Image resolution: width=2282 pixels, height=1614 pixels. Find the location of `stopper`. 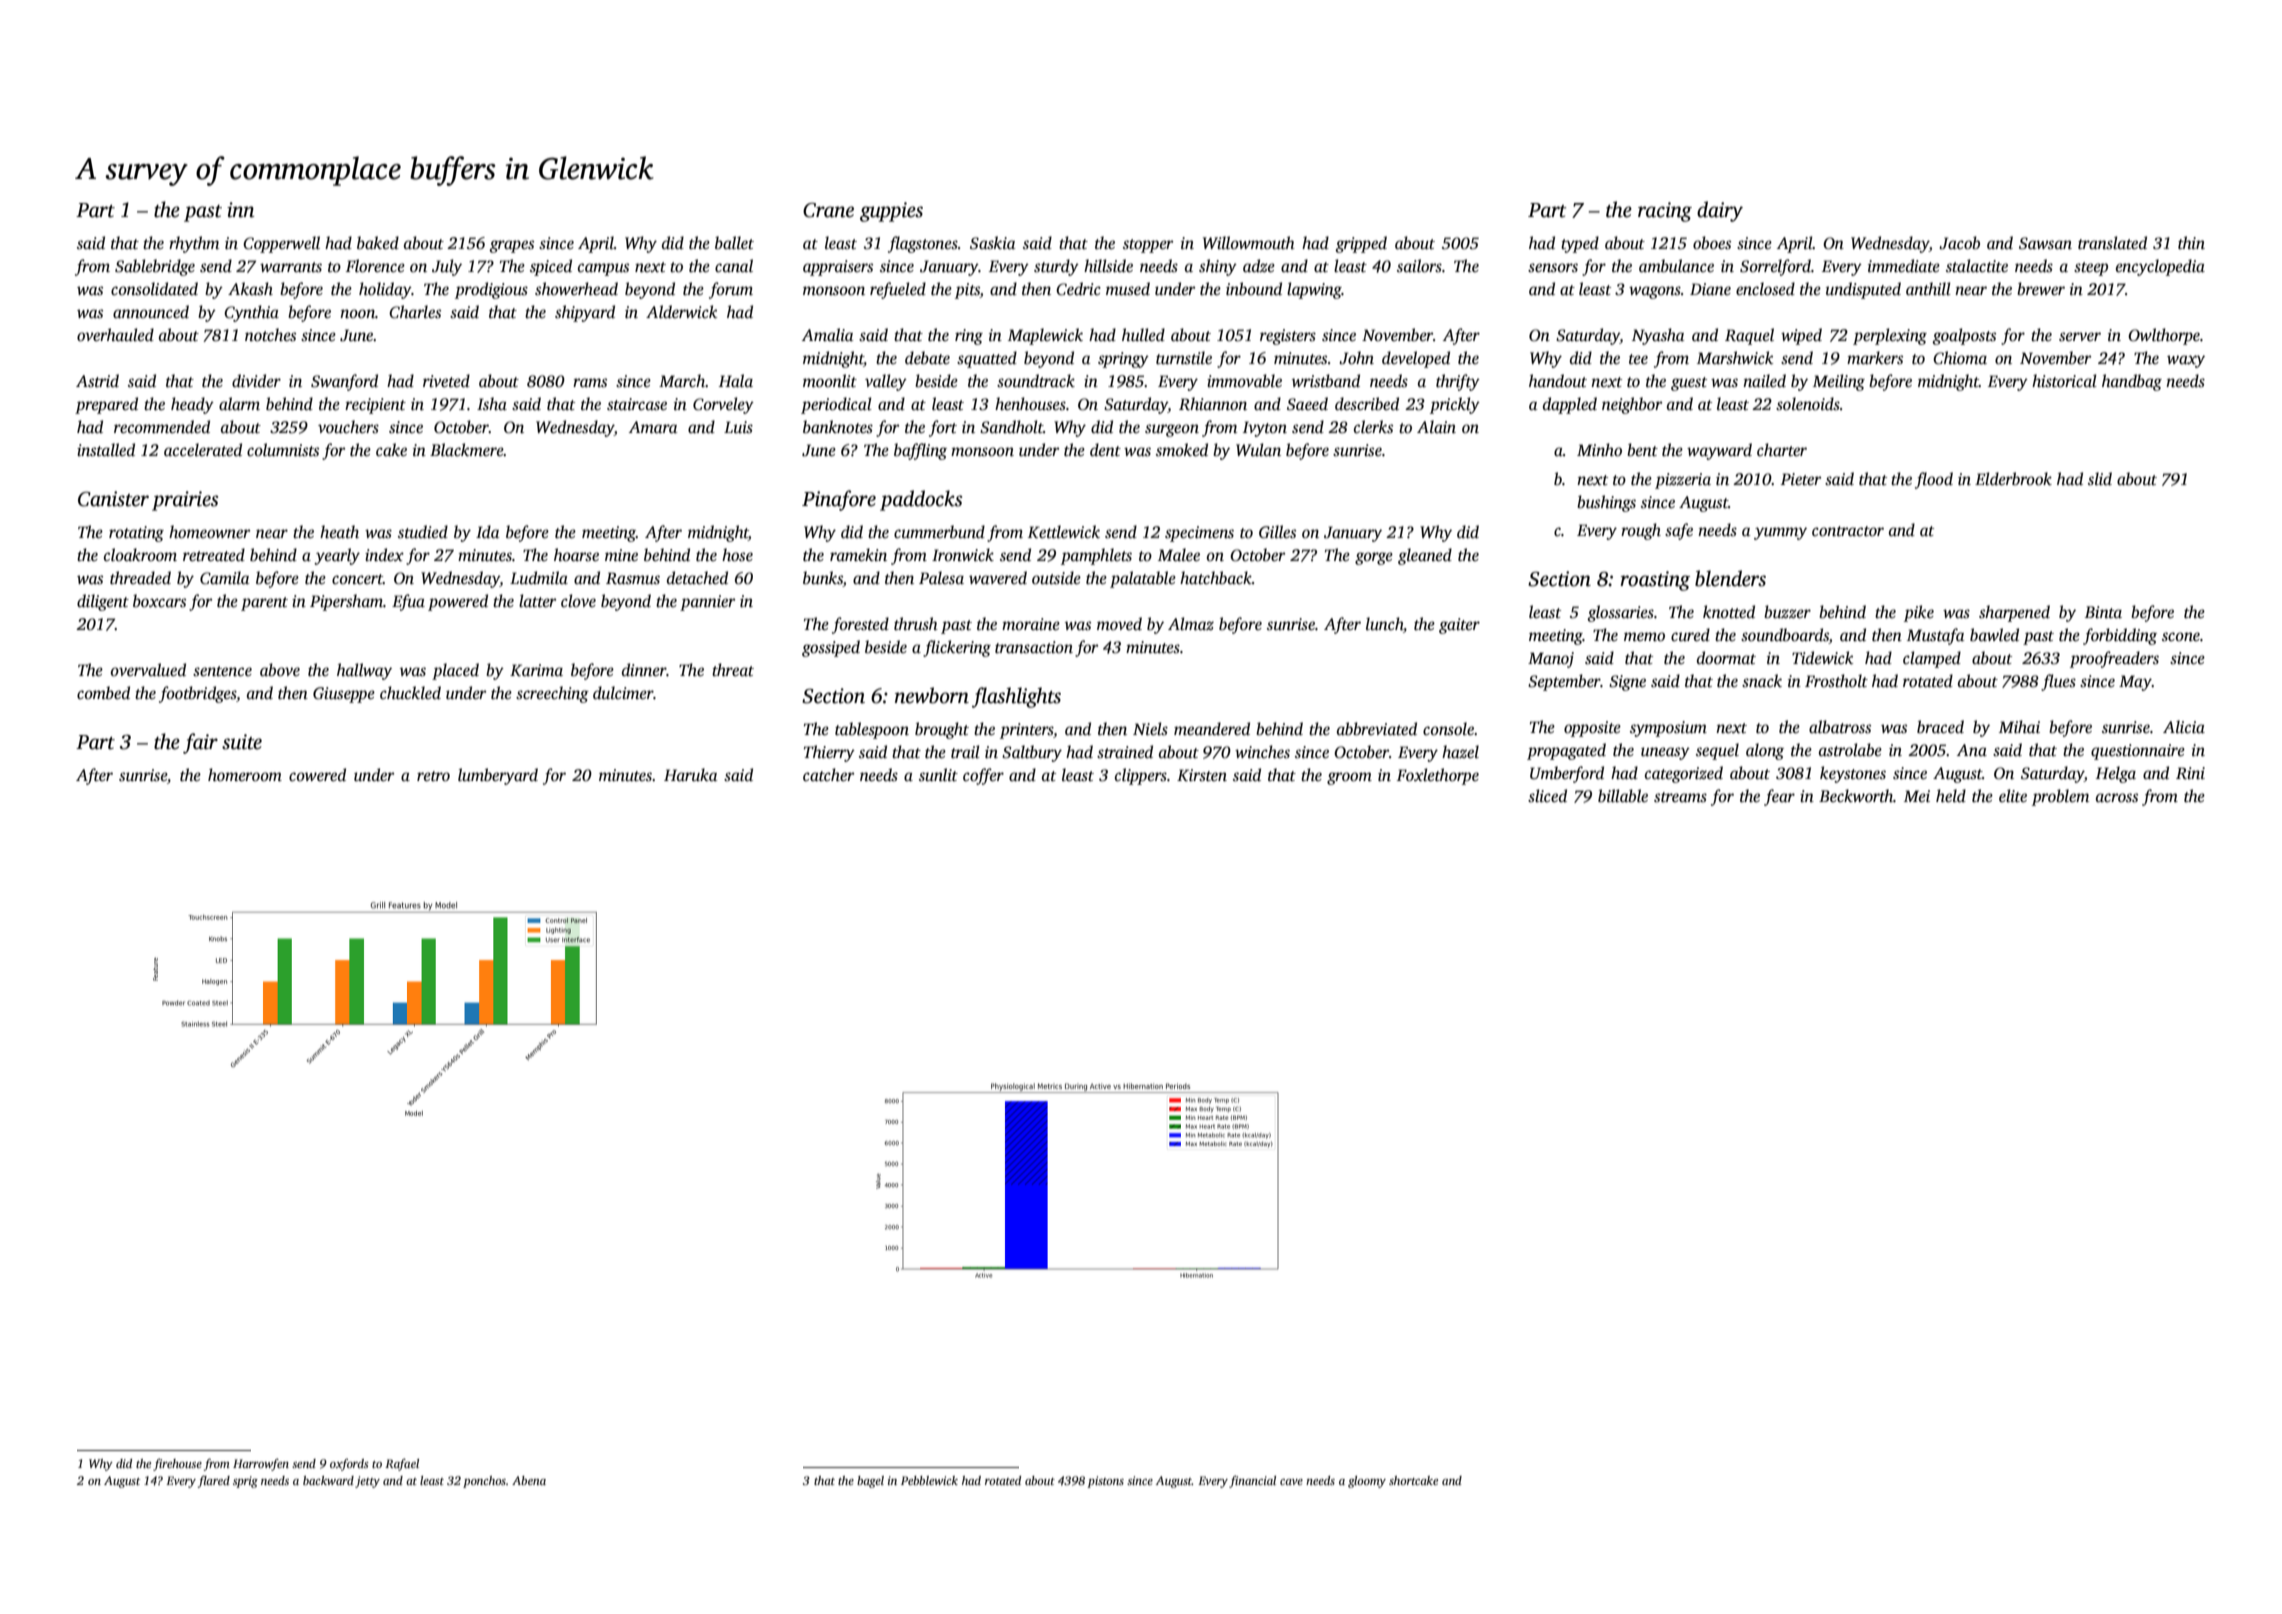

stopper is located at coordinates (1148, 246).
